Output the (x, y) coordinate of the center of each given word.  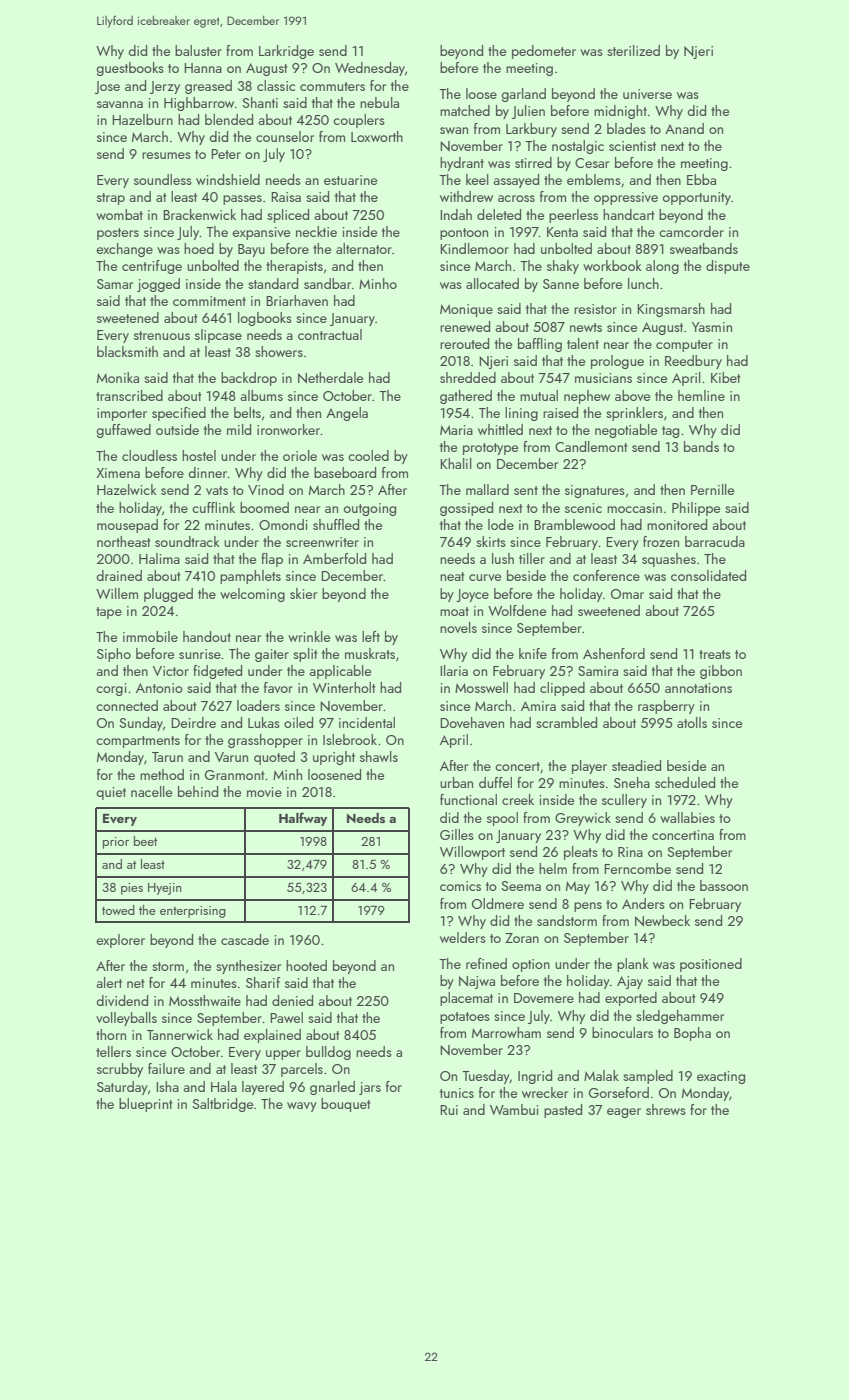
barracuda (715, 541)
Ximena (118, 473)
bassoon (724, 885)
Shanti (260, 102)
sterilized (633, 50)
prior (116, 843)
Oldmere (498, 903)
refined (486, 963)
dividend (122, 1000)
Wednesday (370, 69)
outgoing (369, 509)
